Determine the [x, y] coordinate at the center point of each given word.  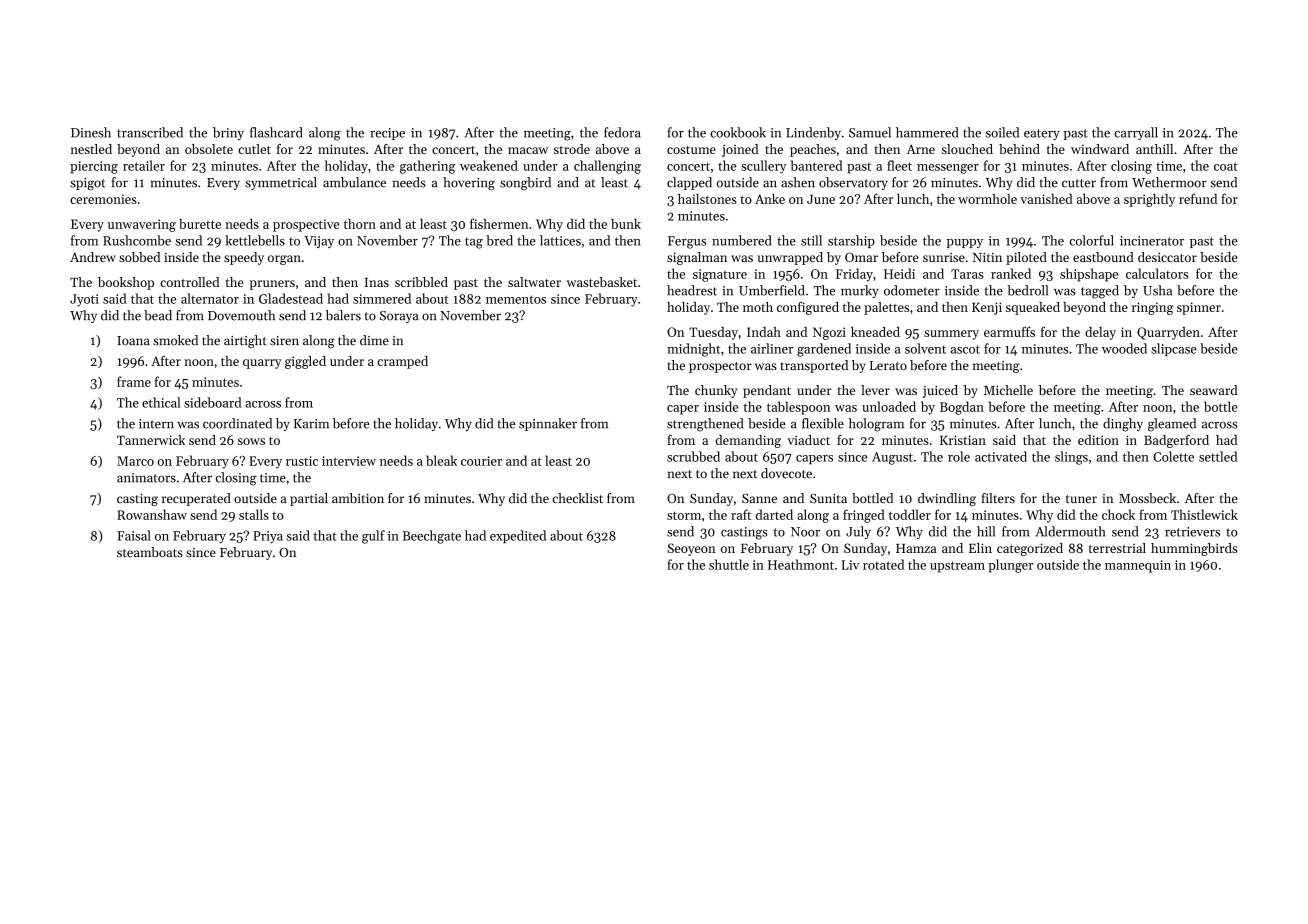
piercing [94, 167]
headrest [692, 290]
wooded [1124, 348]
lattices [560, 240]
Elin [980, 548]
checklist [578, 498]
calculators [1157, 273]
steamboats [150, 552]
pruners [272, 285]
